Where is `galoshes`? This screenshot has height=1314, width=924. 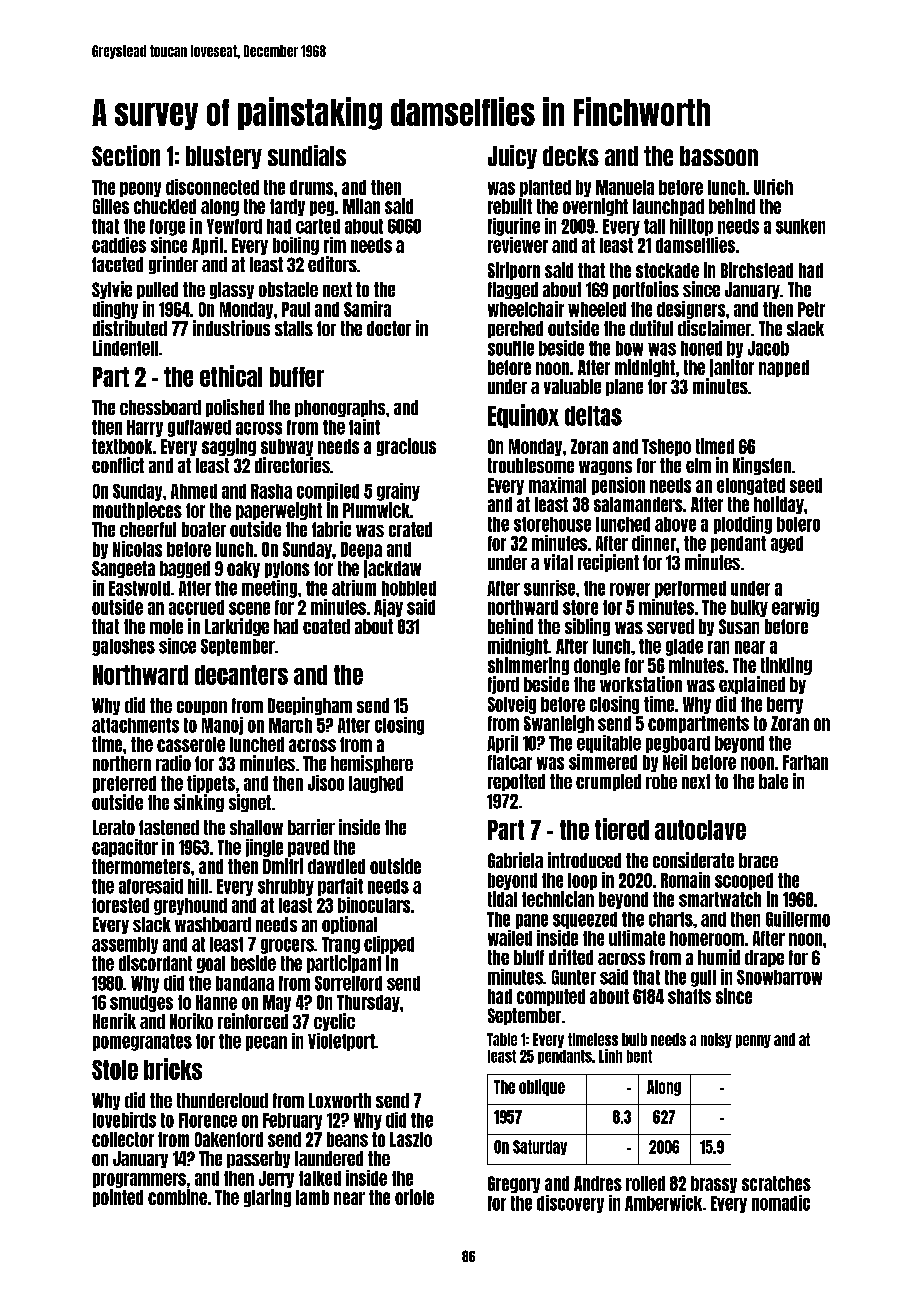 galoshes is located at coordinates (123, 647).
